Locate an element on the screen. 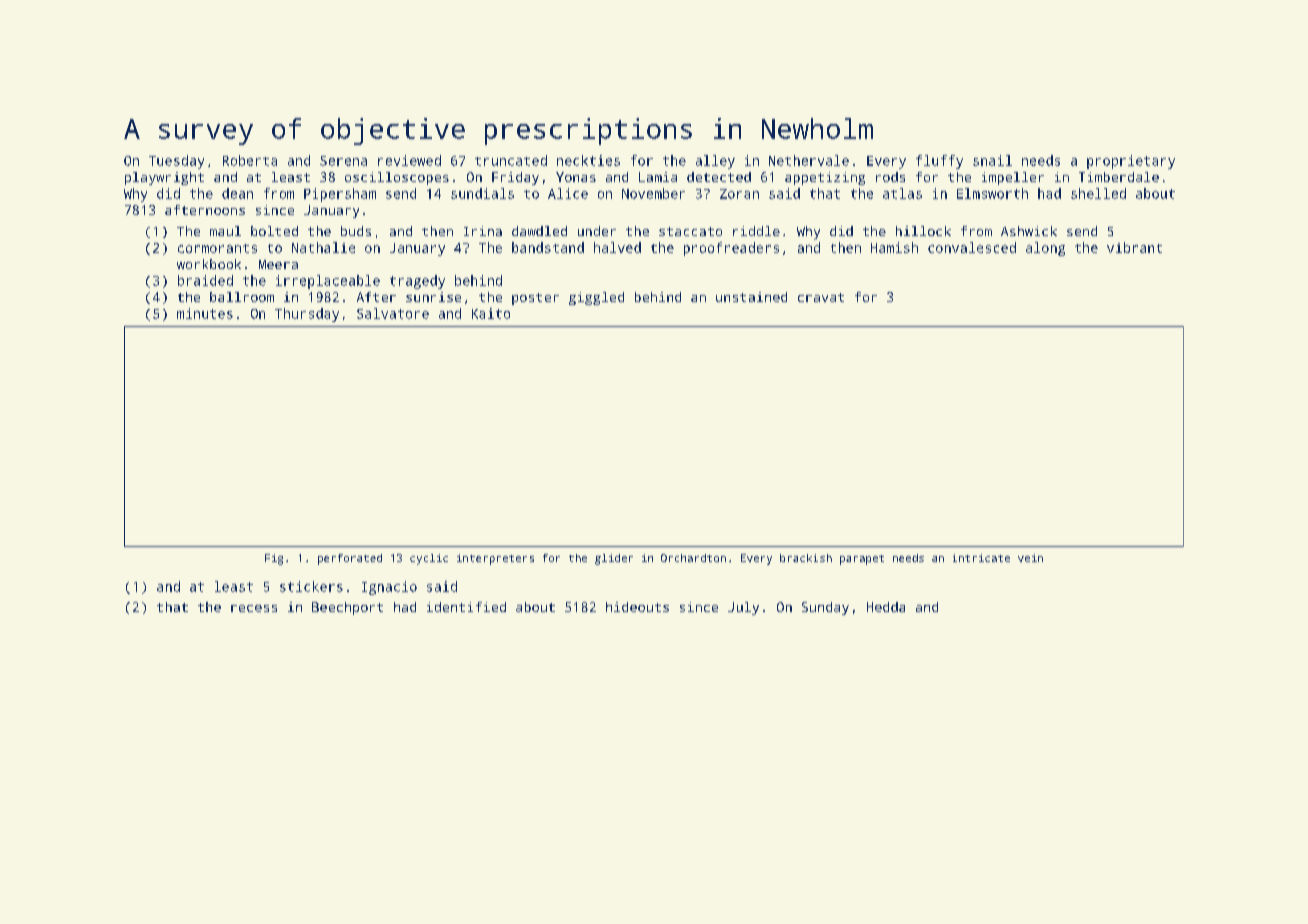 The width and height of the screenshot is (1308, 924). under is located at coordinates (597, 231).
